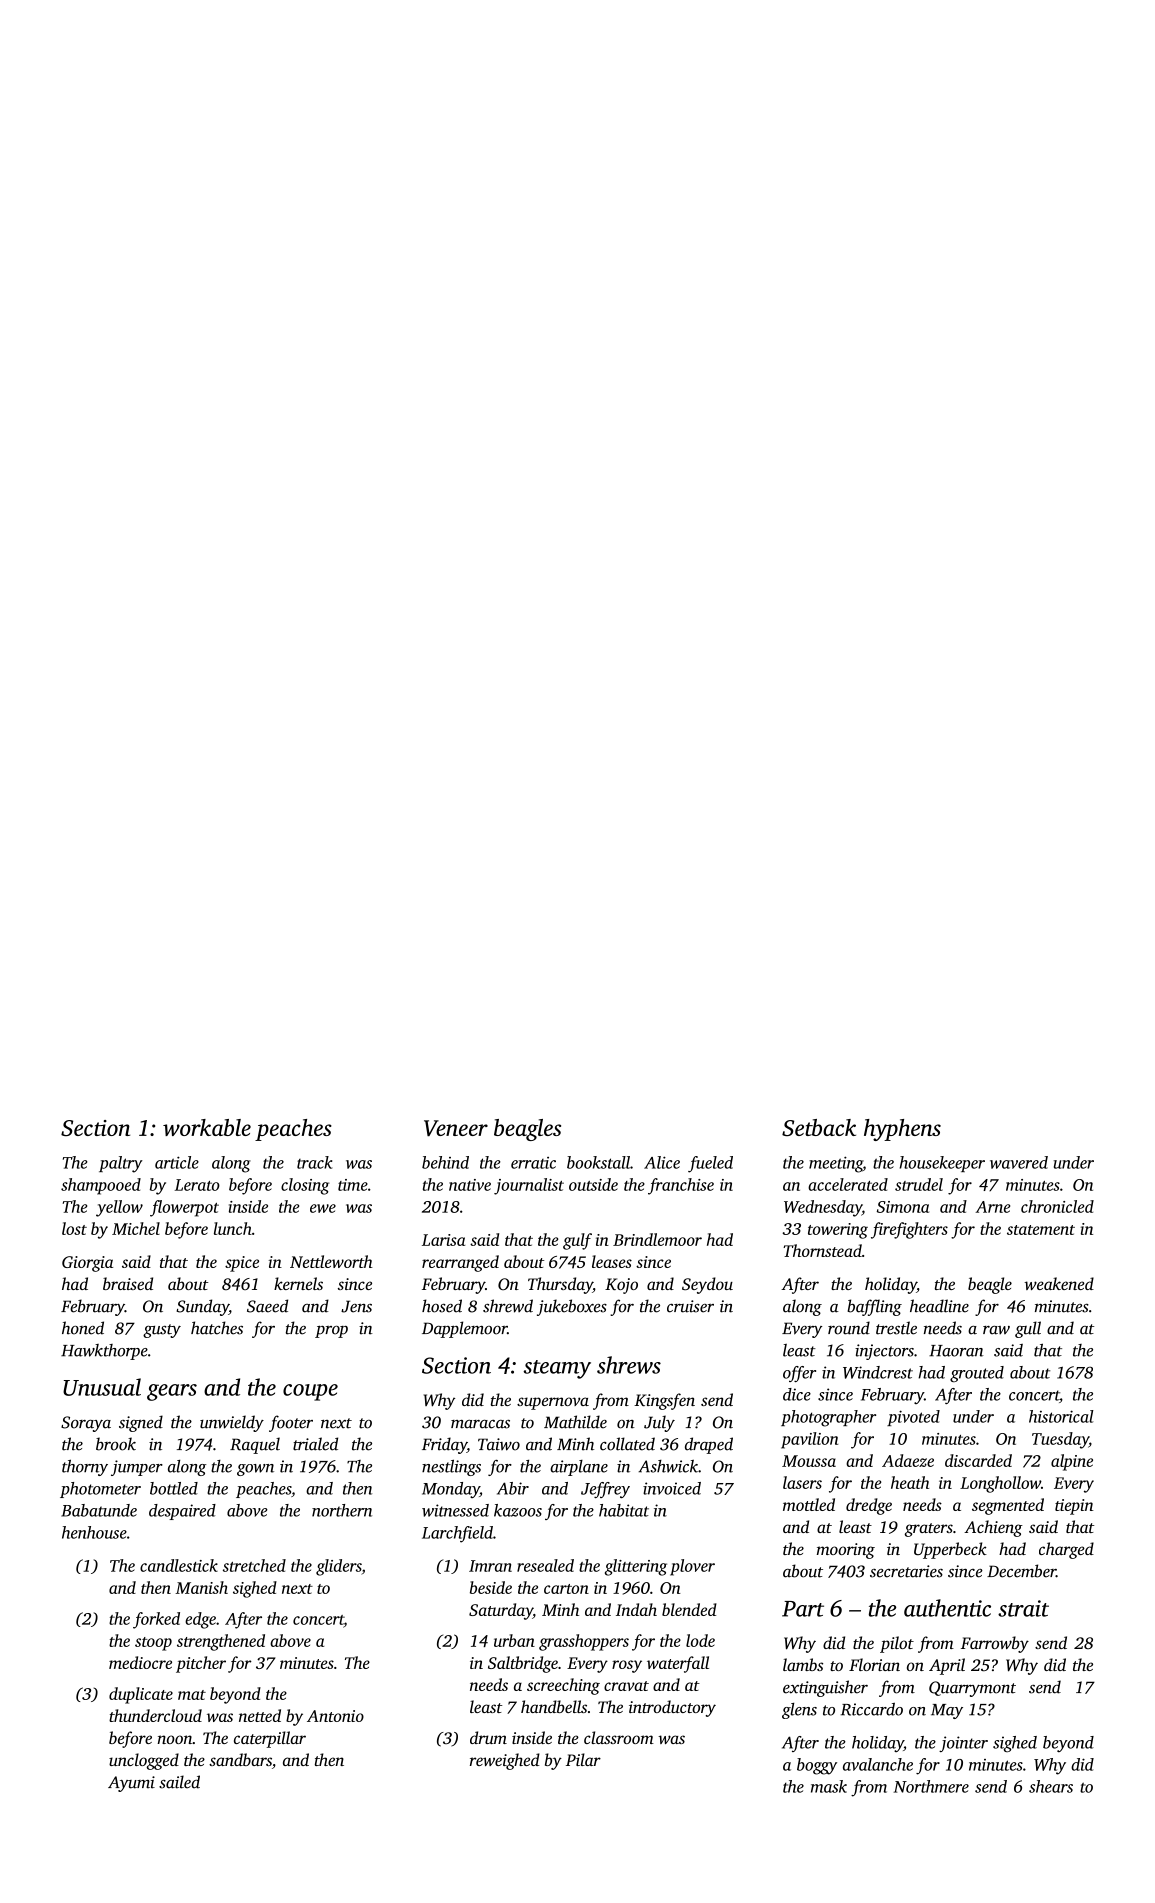 This screenshot has height=1903, width=1155. I want to click on Soraya, so click(86, 1424).
